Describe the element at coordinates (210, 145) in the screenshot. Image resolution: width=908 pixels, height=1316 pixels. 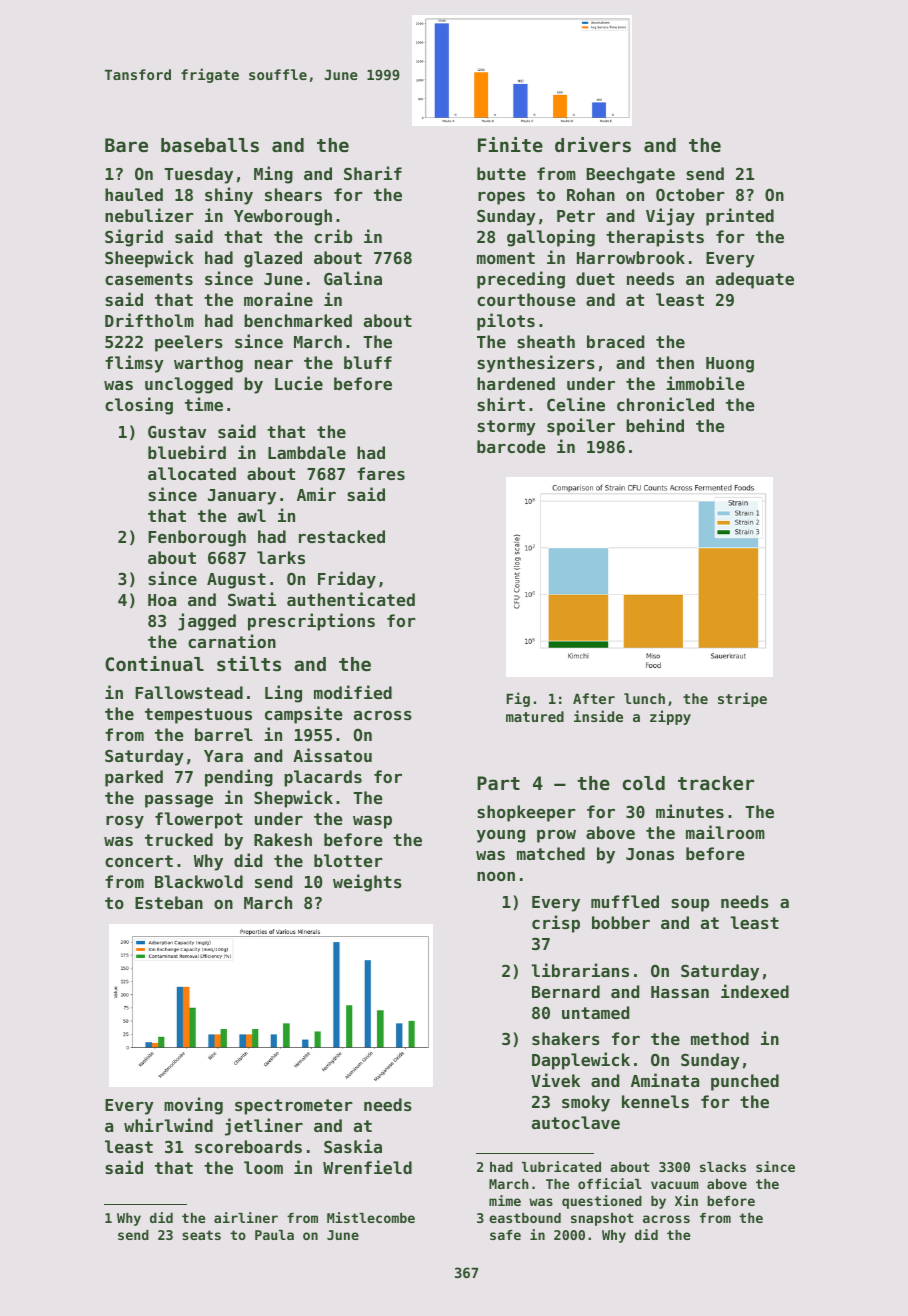
I see `baseballs` at that location.
